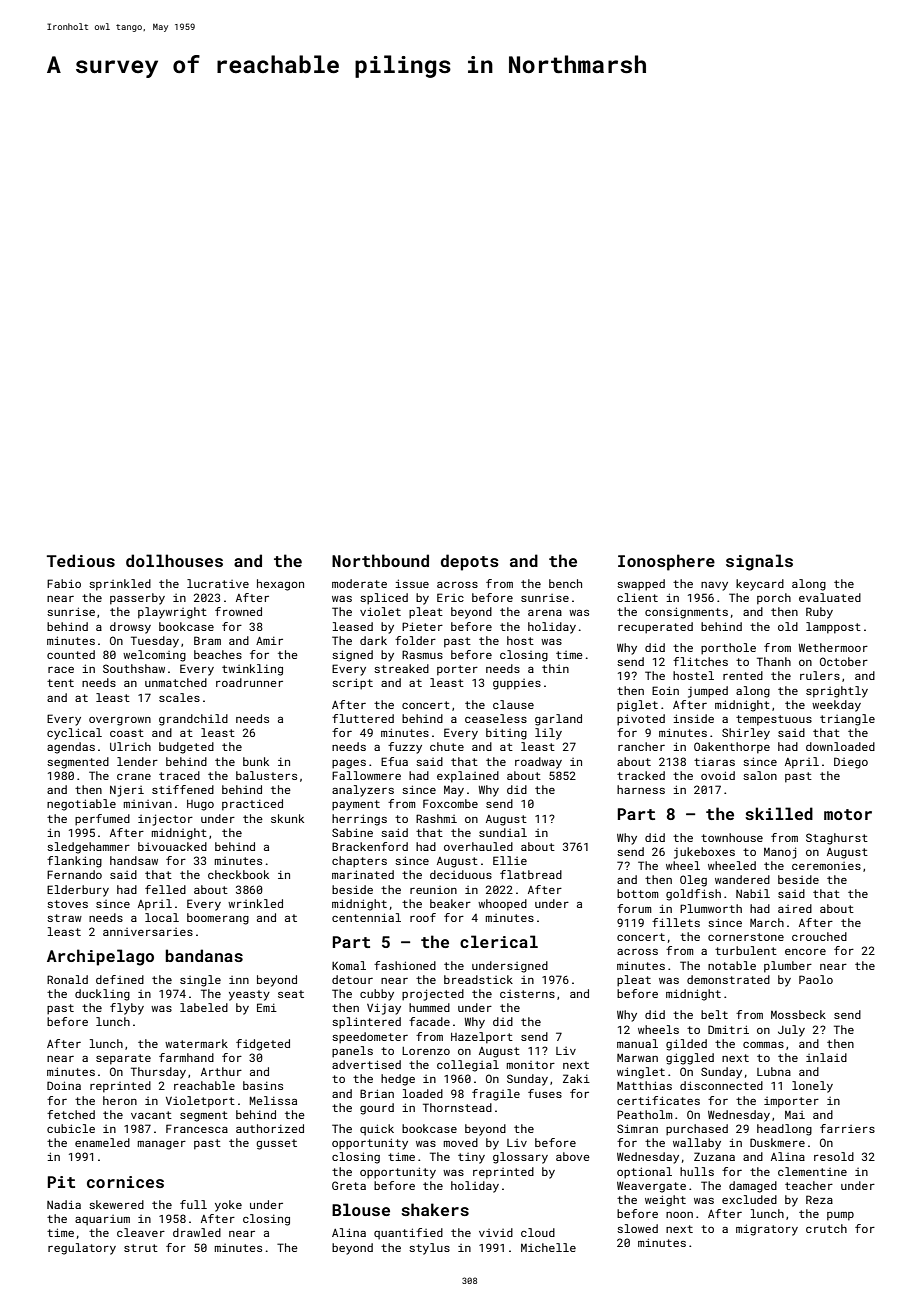 The height and width of the document is (1308, 924). What do you see at coordinates (352, 1052) in the document?
I see `panels` at bounding box center [352, 1052].
